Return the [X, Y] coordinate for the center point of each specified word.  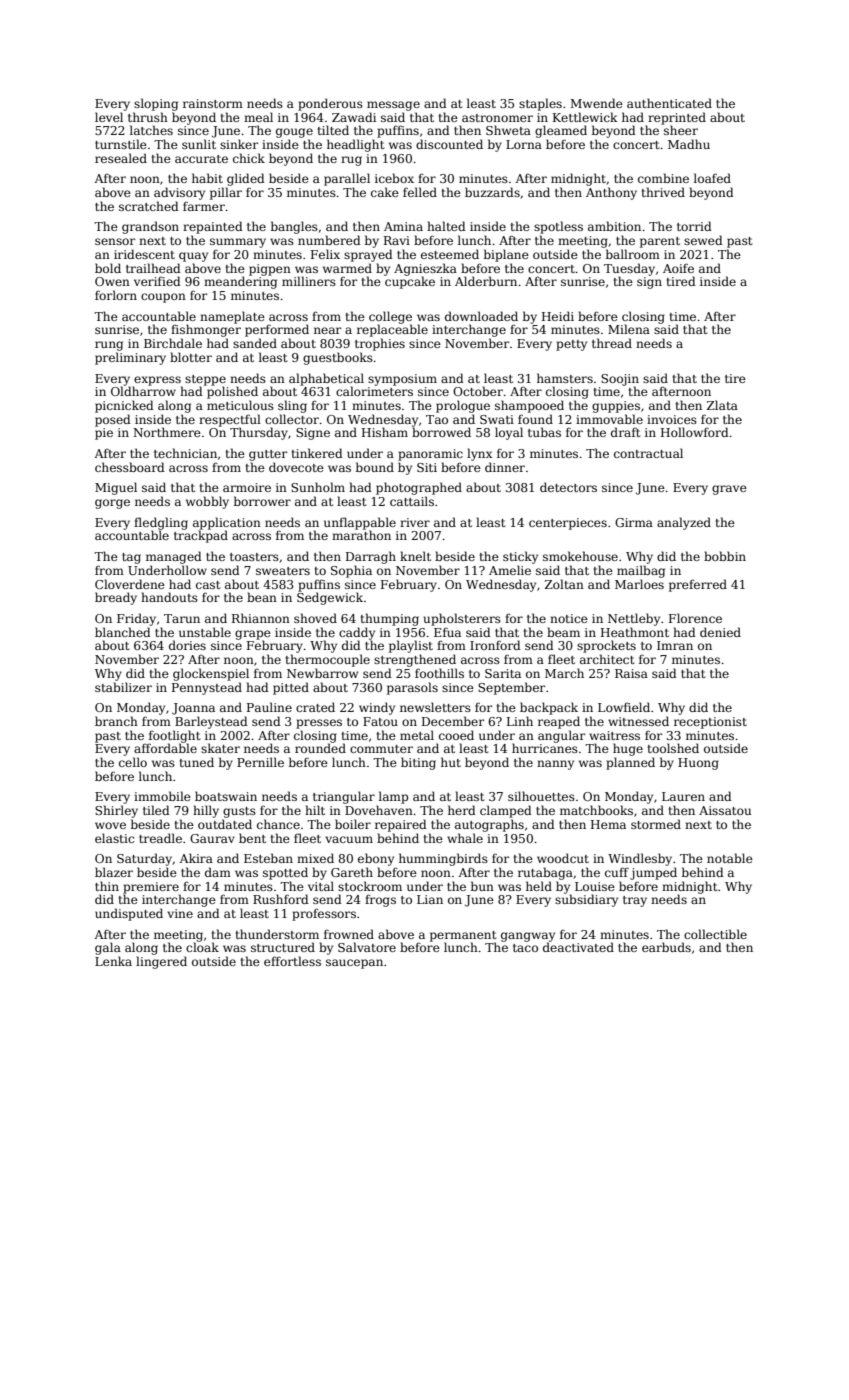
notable [730, 858]
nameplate [232, 317]
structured [283, 947]
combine [663, 178]
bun [482, 886]
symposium [402, 380]
